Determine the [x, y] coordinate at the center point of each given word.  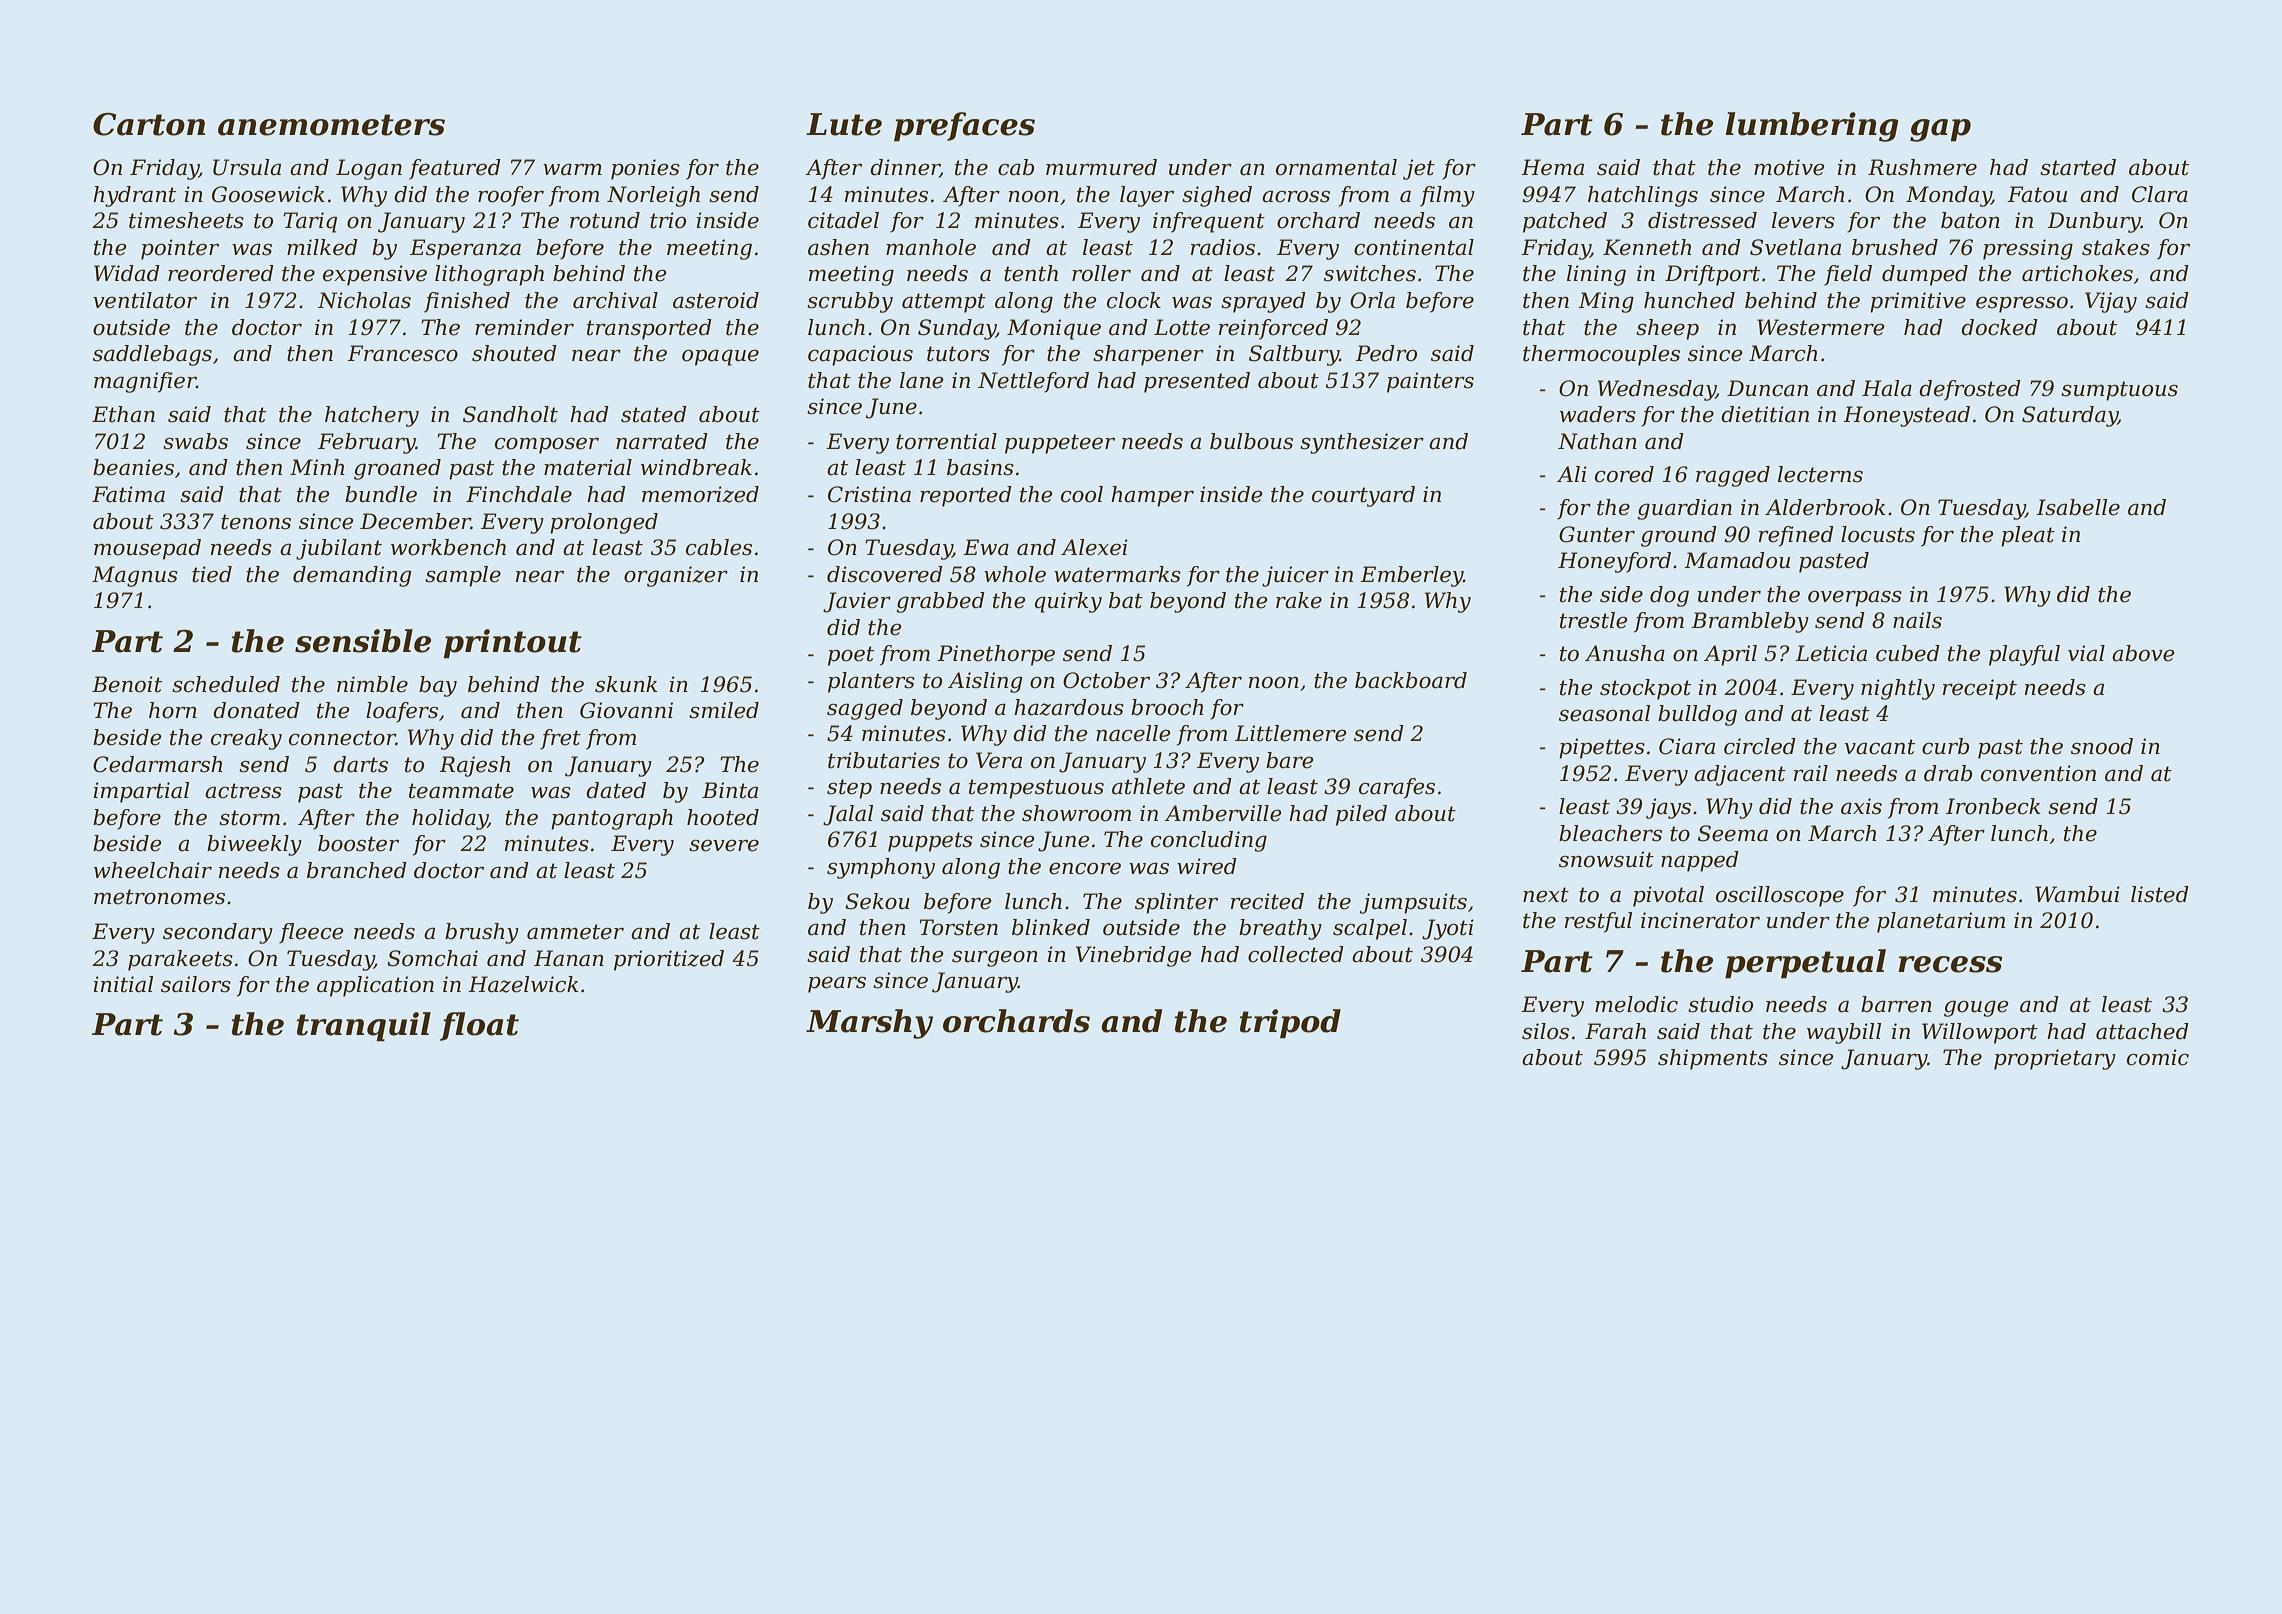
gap [1940, 130]
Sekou [877, 901]
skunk [626, 684]
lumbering [1811, 127]
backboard [1411, 680]
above [2143, 653]
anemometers [331, 125]
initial [123, 984]
